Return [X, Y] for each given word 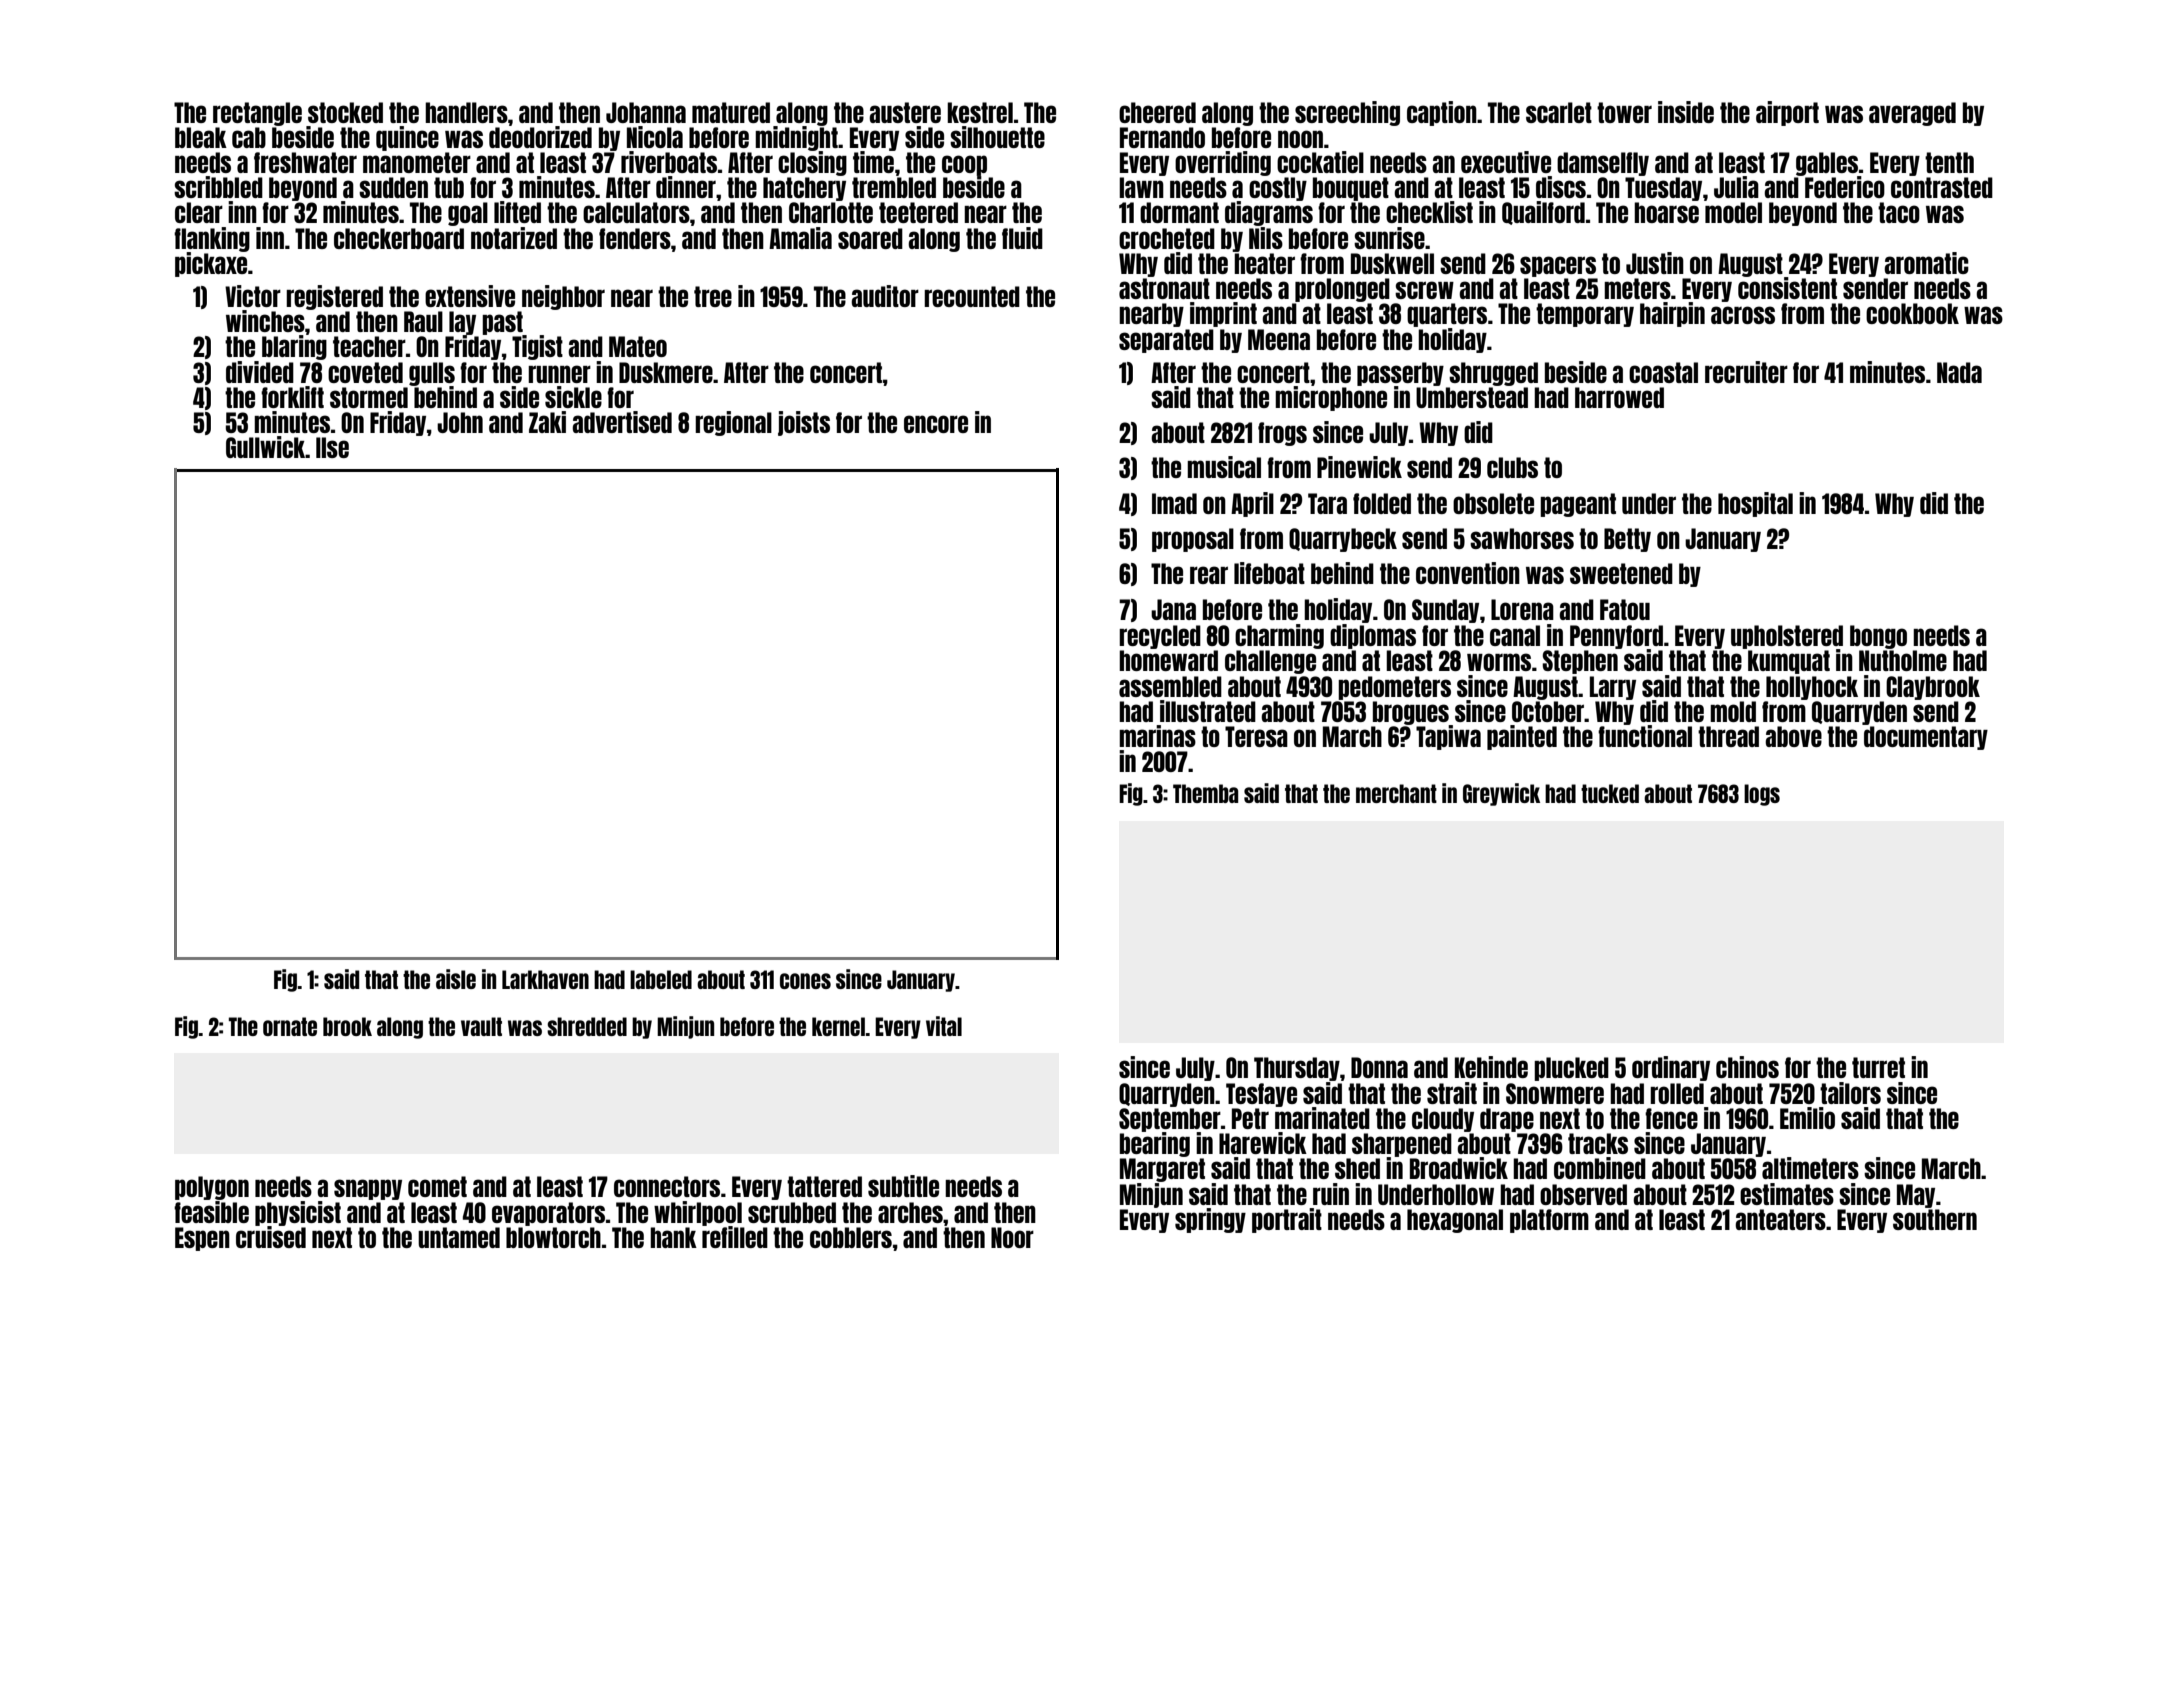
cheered [1157, 112]
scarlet [1559, 112]
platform [1549, 1221]
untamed [459, 1237]
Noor [1012, 1237]
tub [449, 187]
